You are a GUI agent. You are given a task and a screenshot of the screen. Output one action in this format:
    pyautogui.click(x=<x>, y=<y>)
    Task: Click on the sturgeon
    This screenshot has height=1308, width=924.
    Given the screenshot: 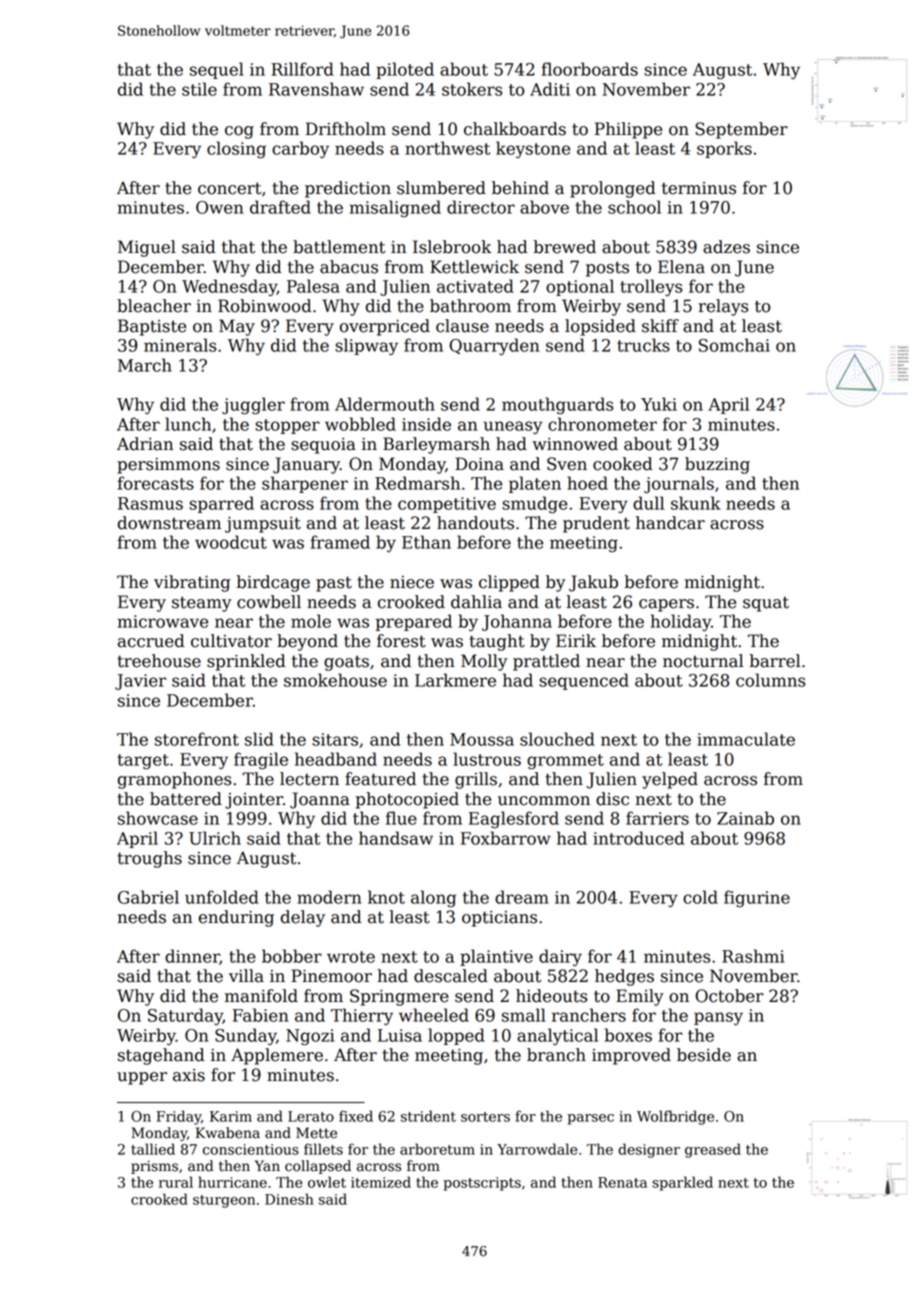 What is the action you would take?
    pyautogui.click(x=224, y=1201)
